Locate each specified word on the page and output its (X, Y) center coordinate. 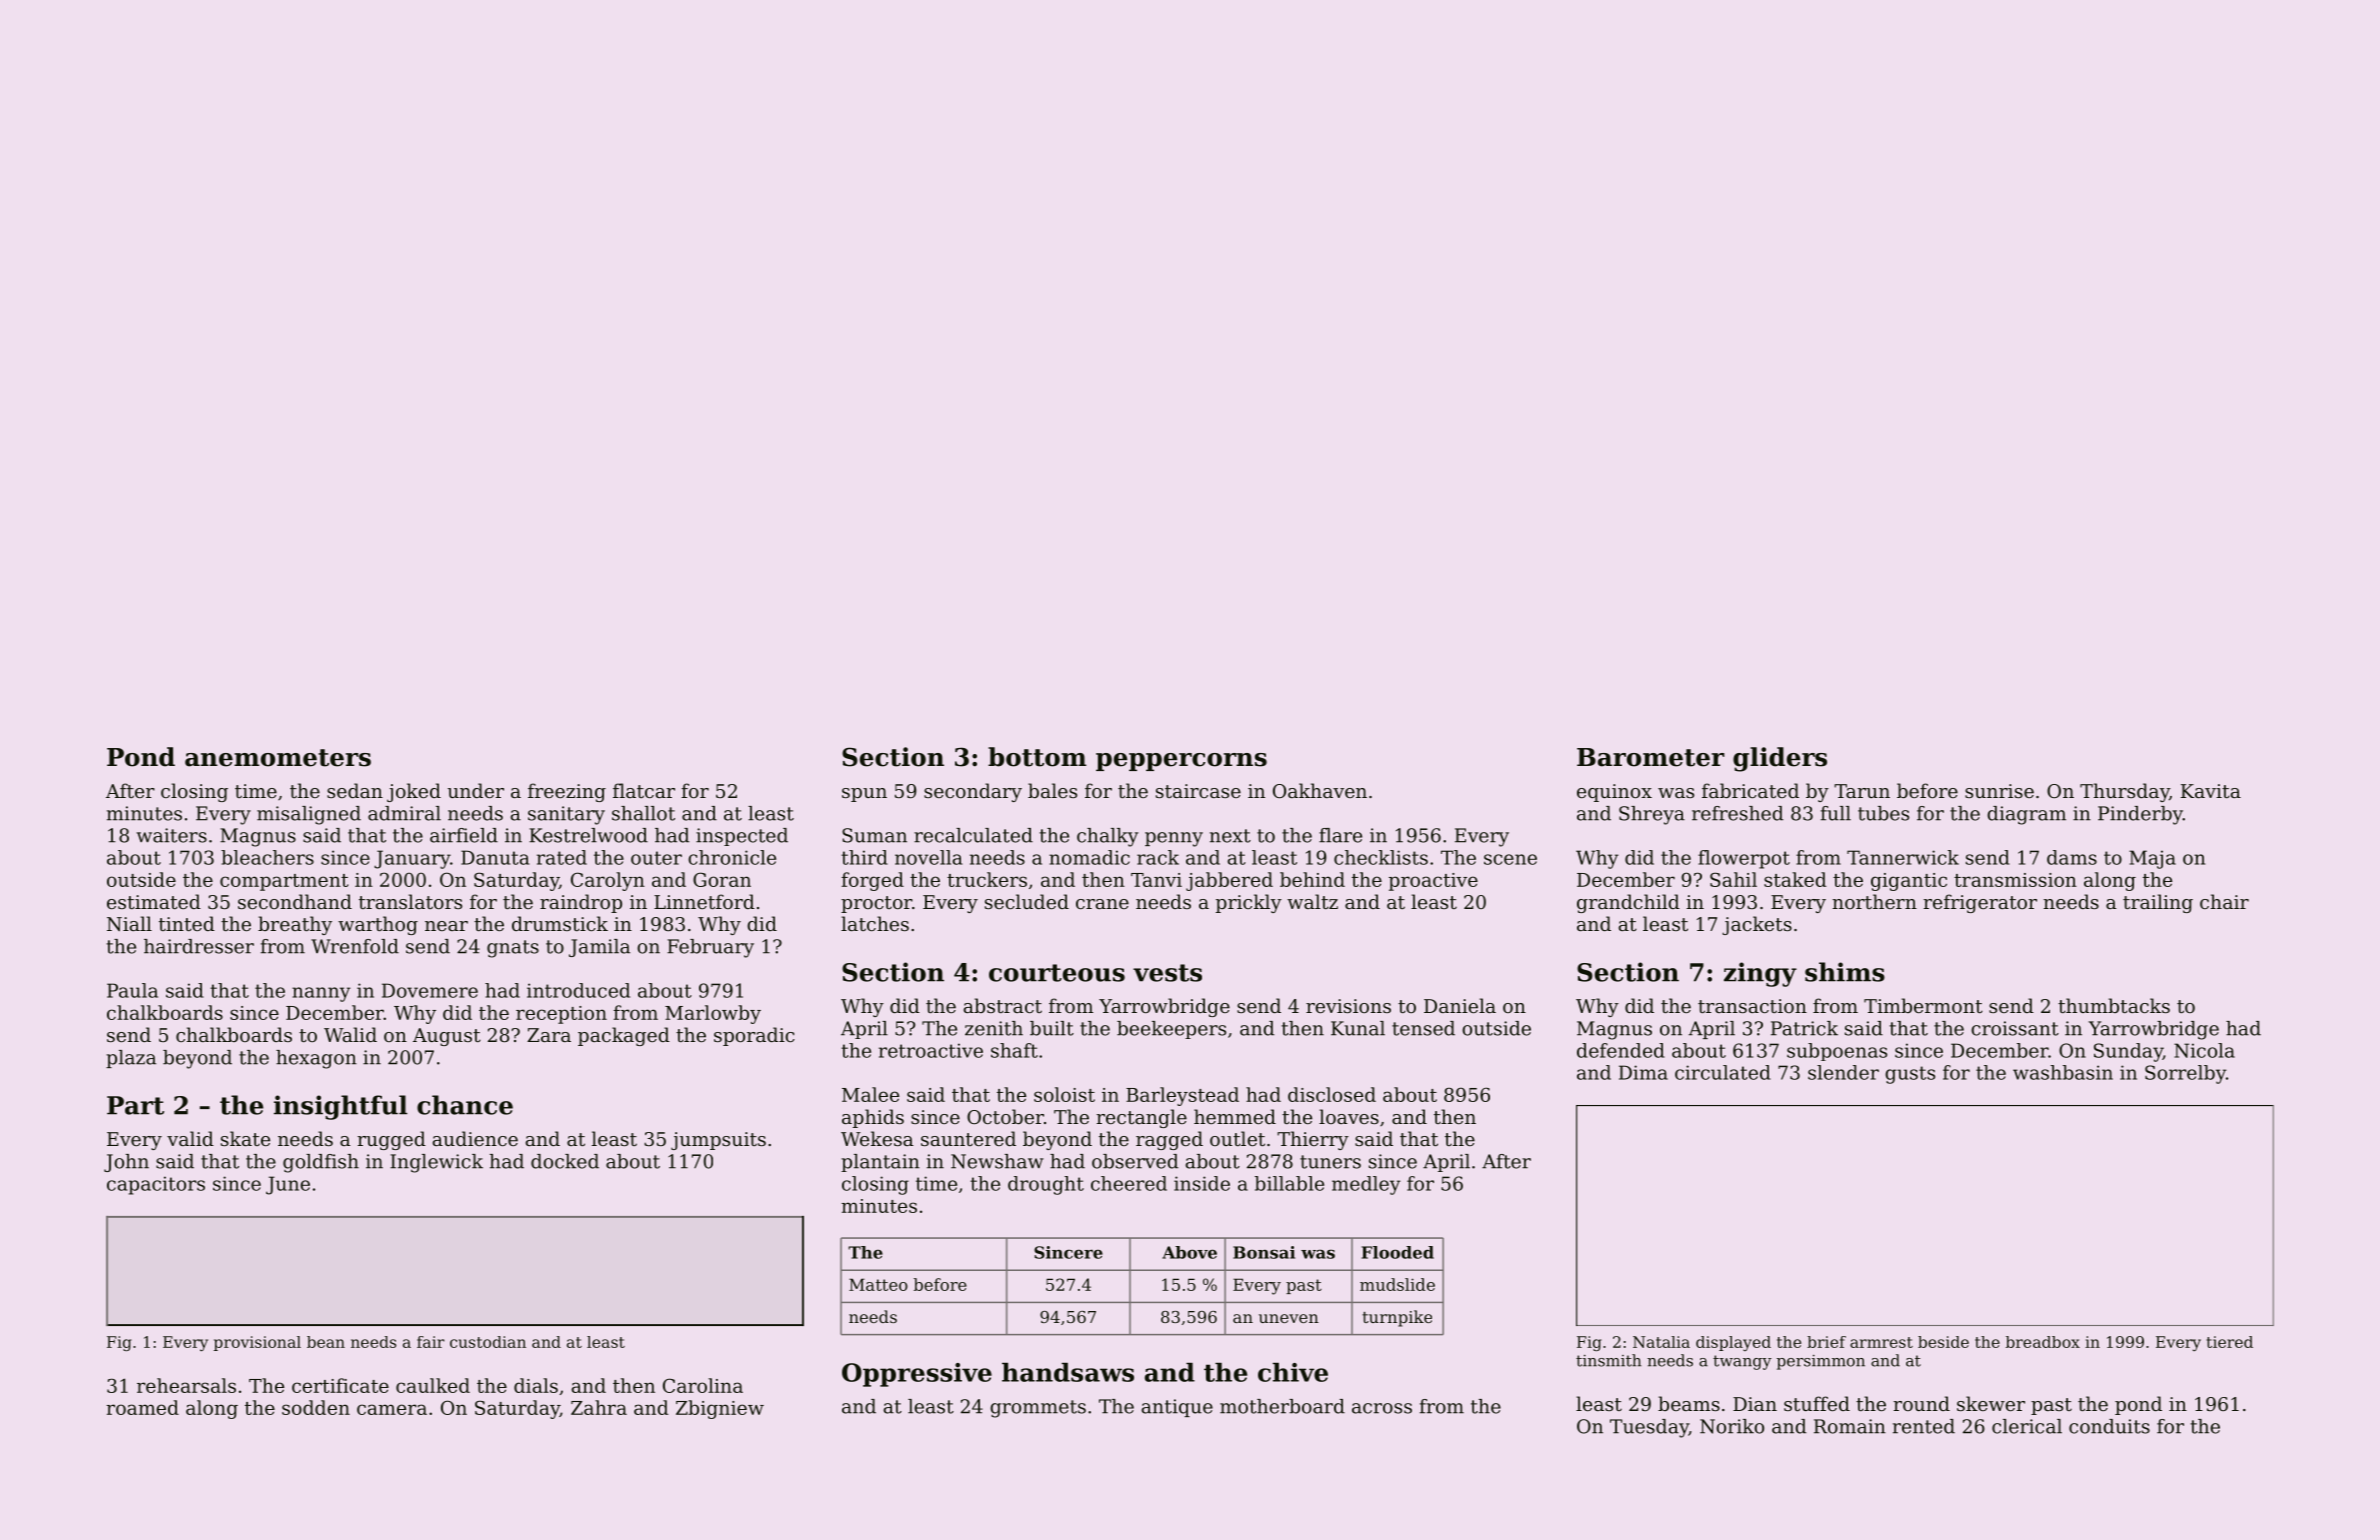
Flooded (1398, 1252)
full (1836, 813)
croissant (2015, 1028)
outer (656, 858)
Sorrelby (2185, 1074)
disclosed (1332, 1094)
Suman (874, 835)
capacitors (156, 1185)
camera (392, 1409)
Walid (350, 1034)
